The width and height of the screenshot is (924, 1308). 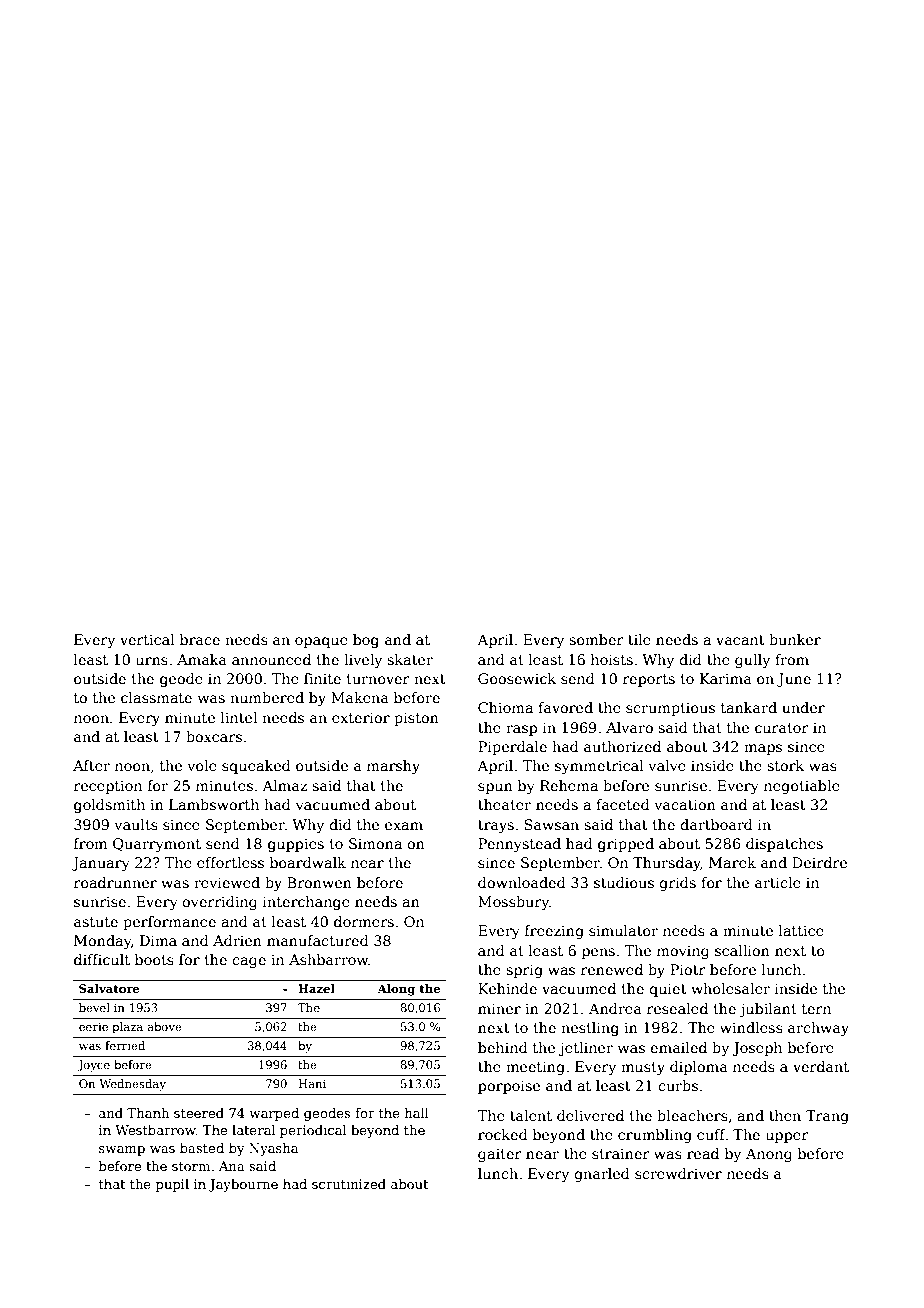 What do you see at coordinates (596, 639) in the screenshot?
I see `somber` at bounding box center [596, 639].
